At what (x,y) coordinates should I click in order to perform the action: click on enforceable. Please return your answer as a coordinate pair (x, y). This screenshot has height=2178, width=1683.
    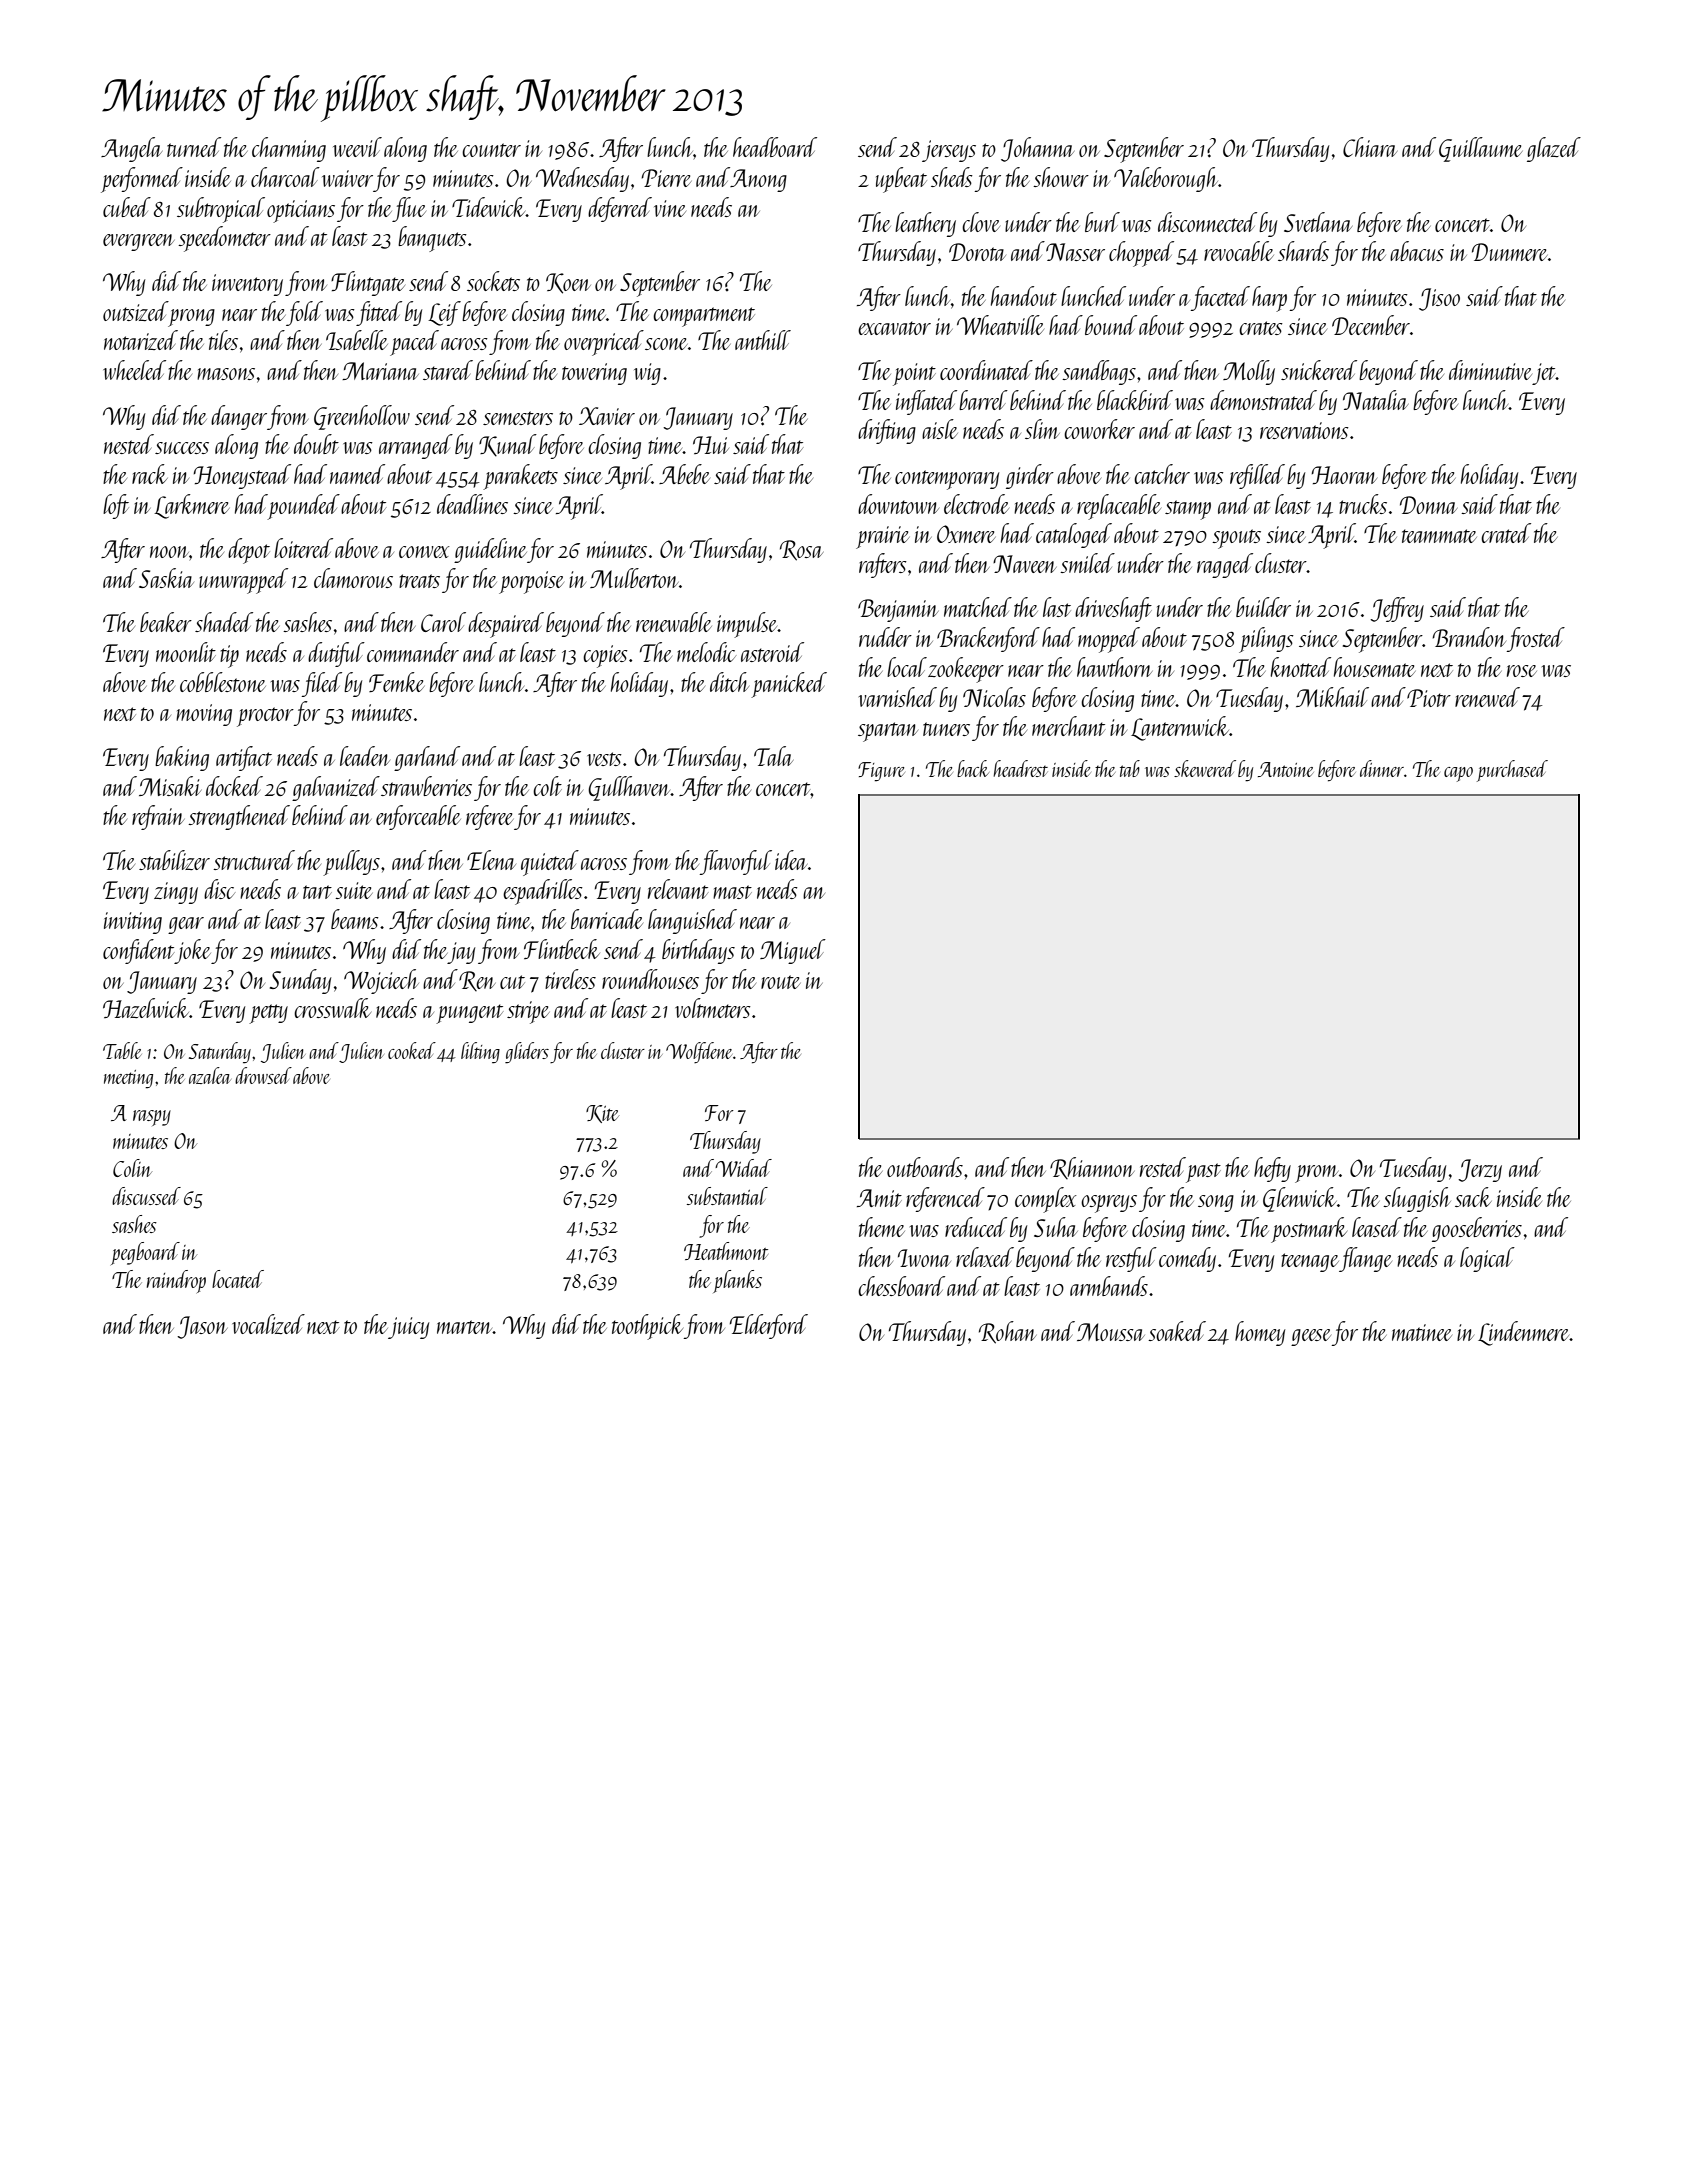
    Looking at the image, I should click on (418, 817).
